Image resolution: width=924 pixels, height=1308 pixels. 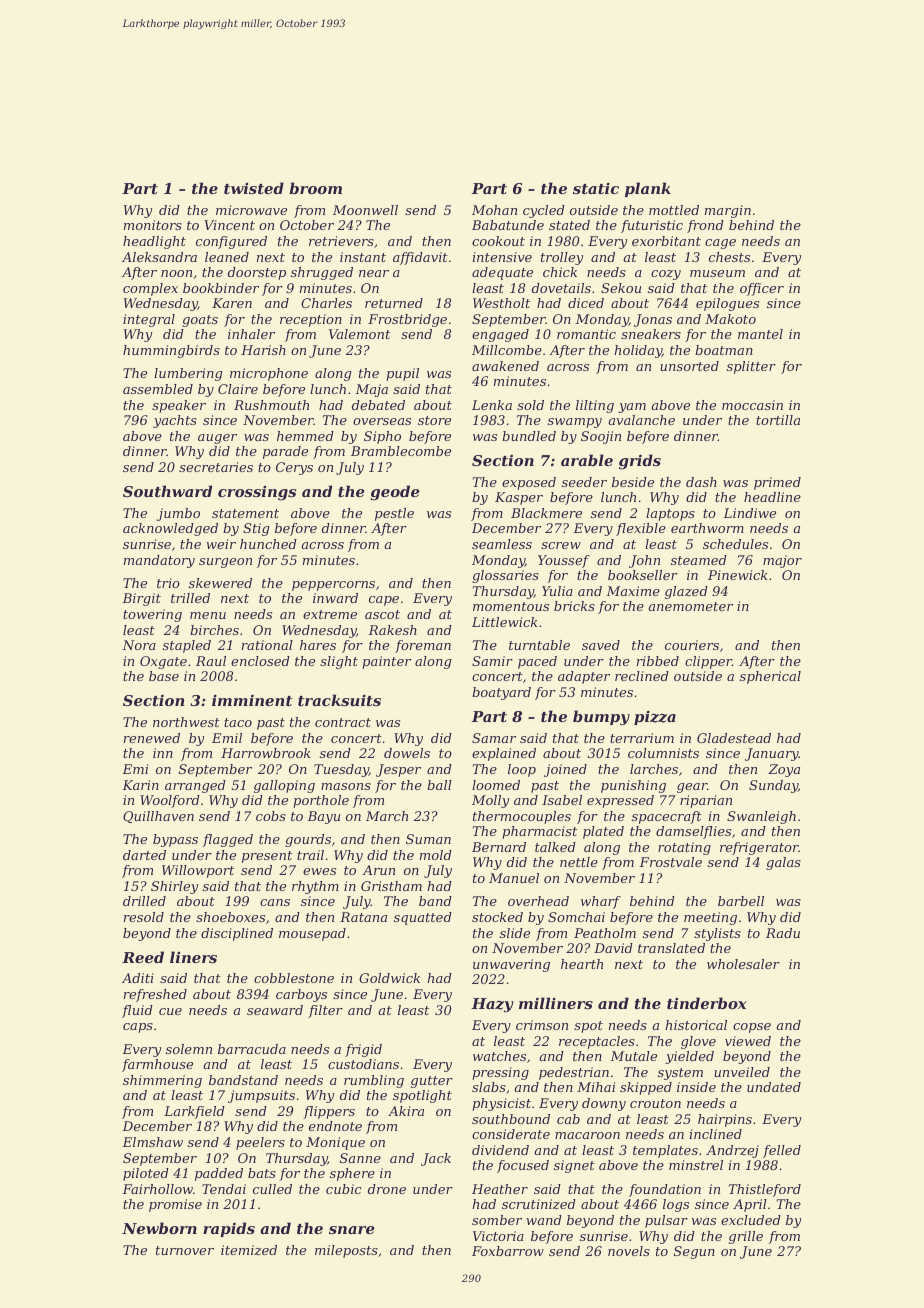 What do you see at coordinates (762, 289) in the document?
I see `officer` at bounding box center [762, 289].
